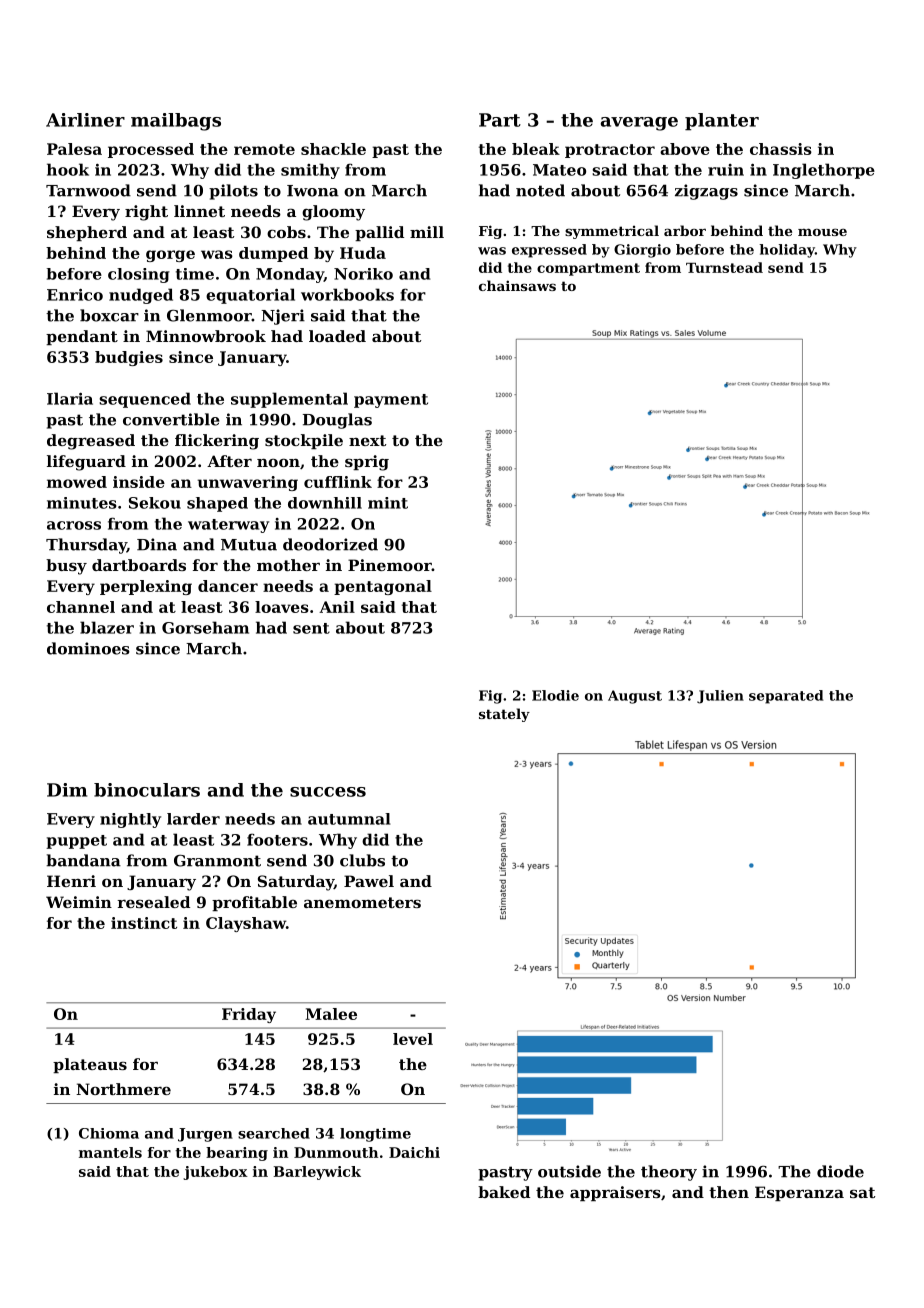 The image size is (924, 1308). Describe the element at coordinates (724, 267) in the page. I see `Turnstead` at that location.
